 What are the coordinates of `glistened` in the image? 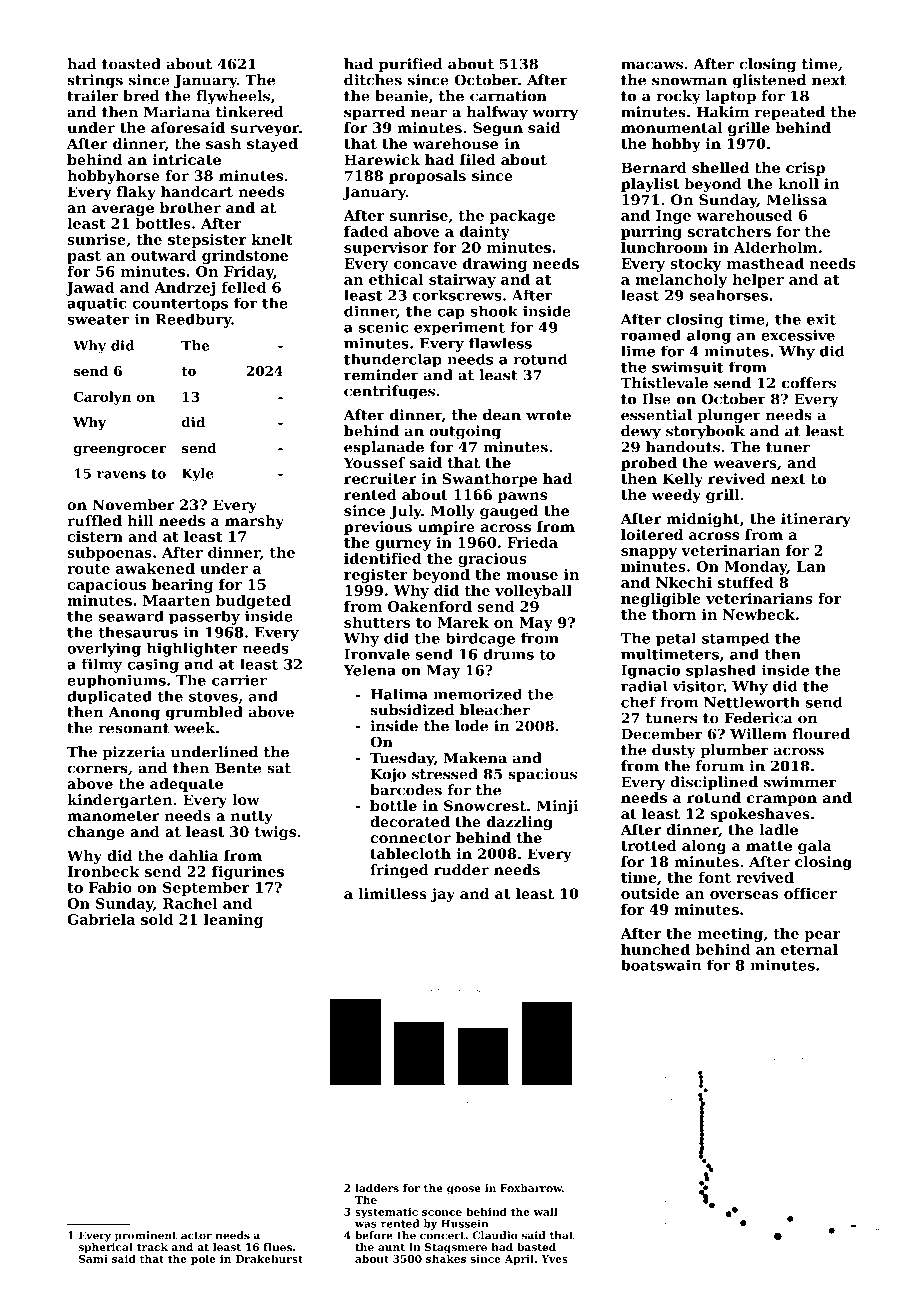 It's located at (769, 81).
